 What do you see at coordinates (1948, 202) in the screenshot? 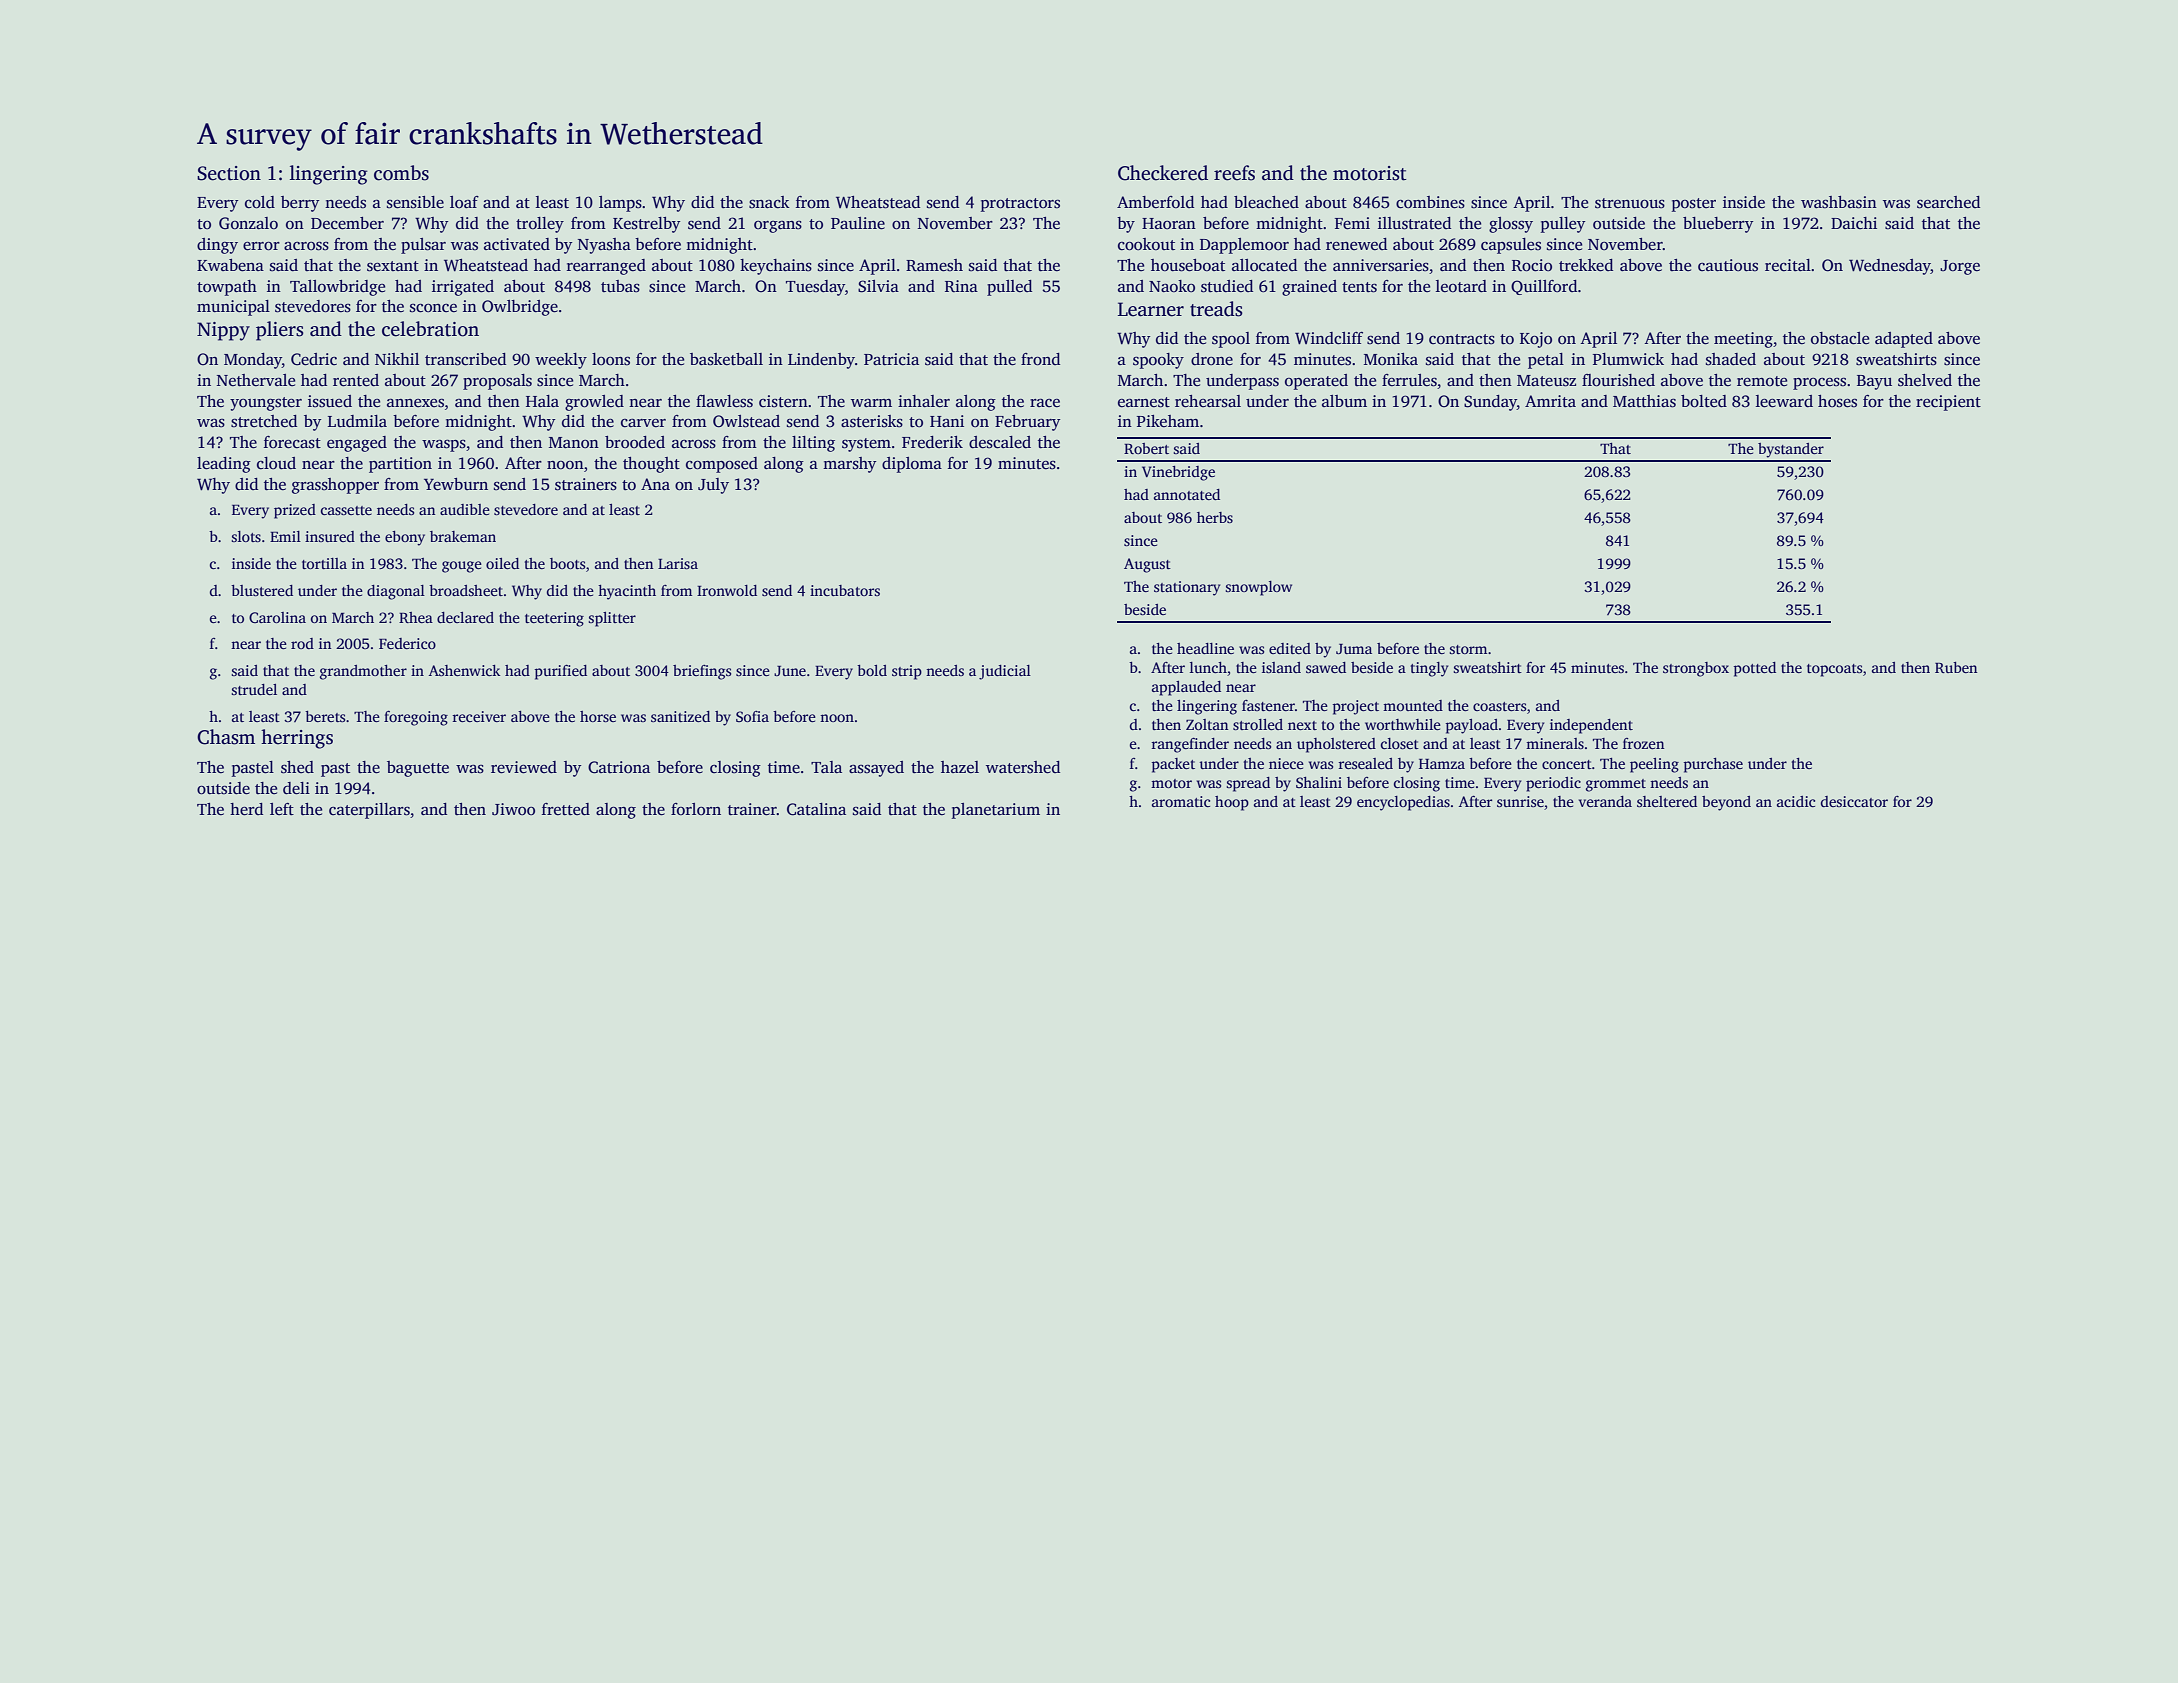
I see `searched` at bounding box center [1948, 202].
